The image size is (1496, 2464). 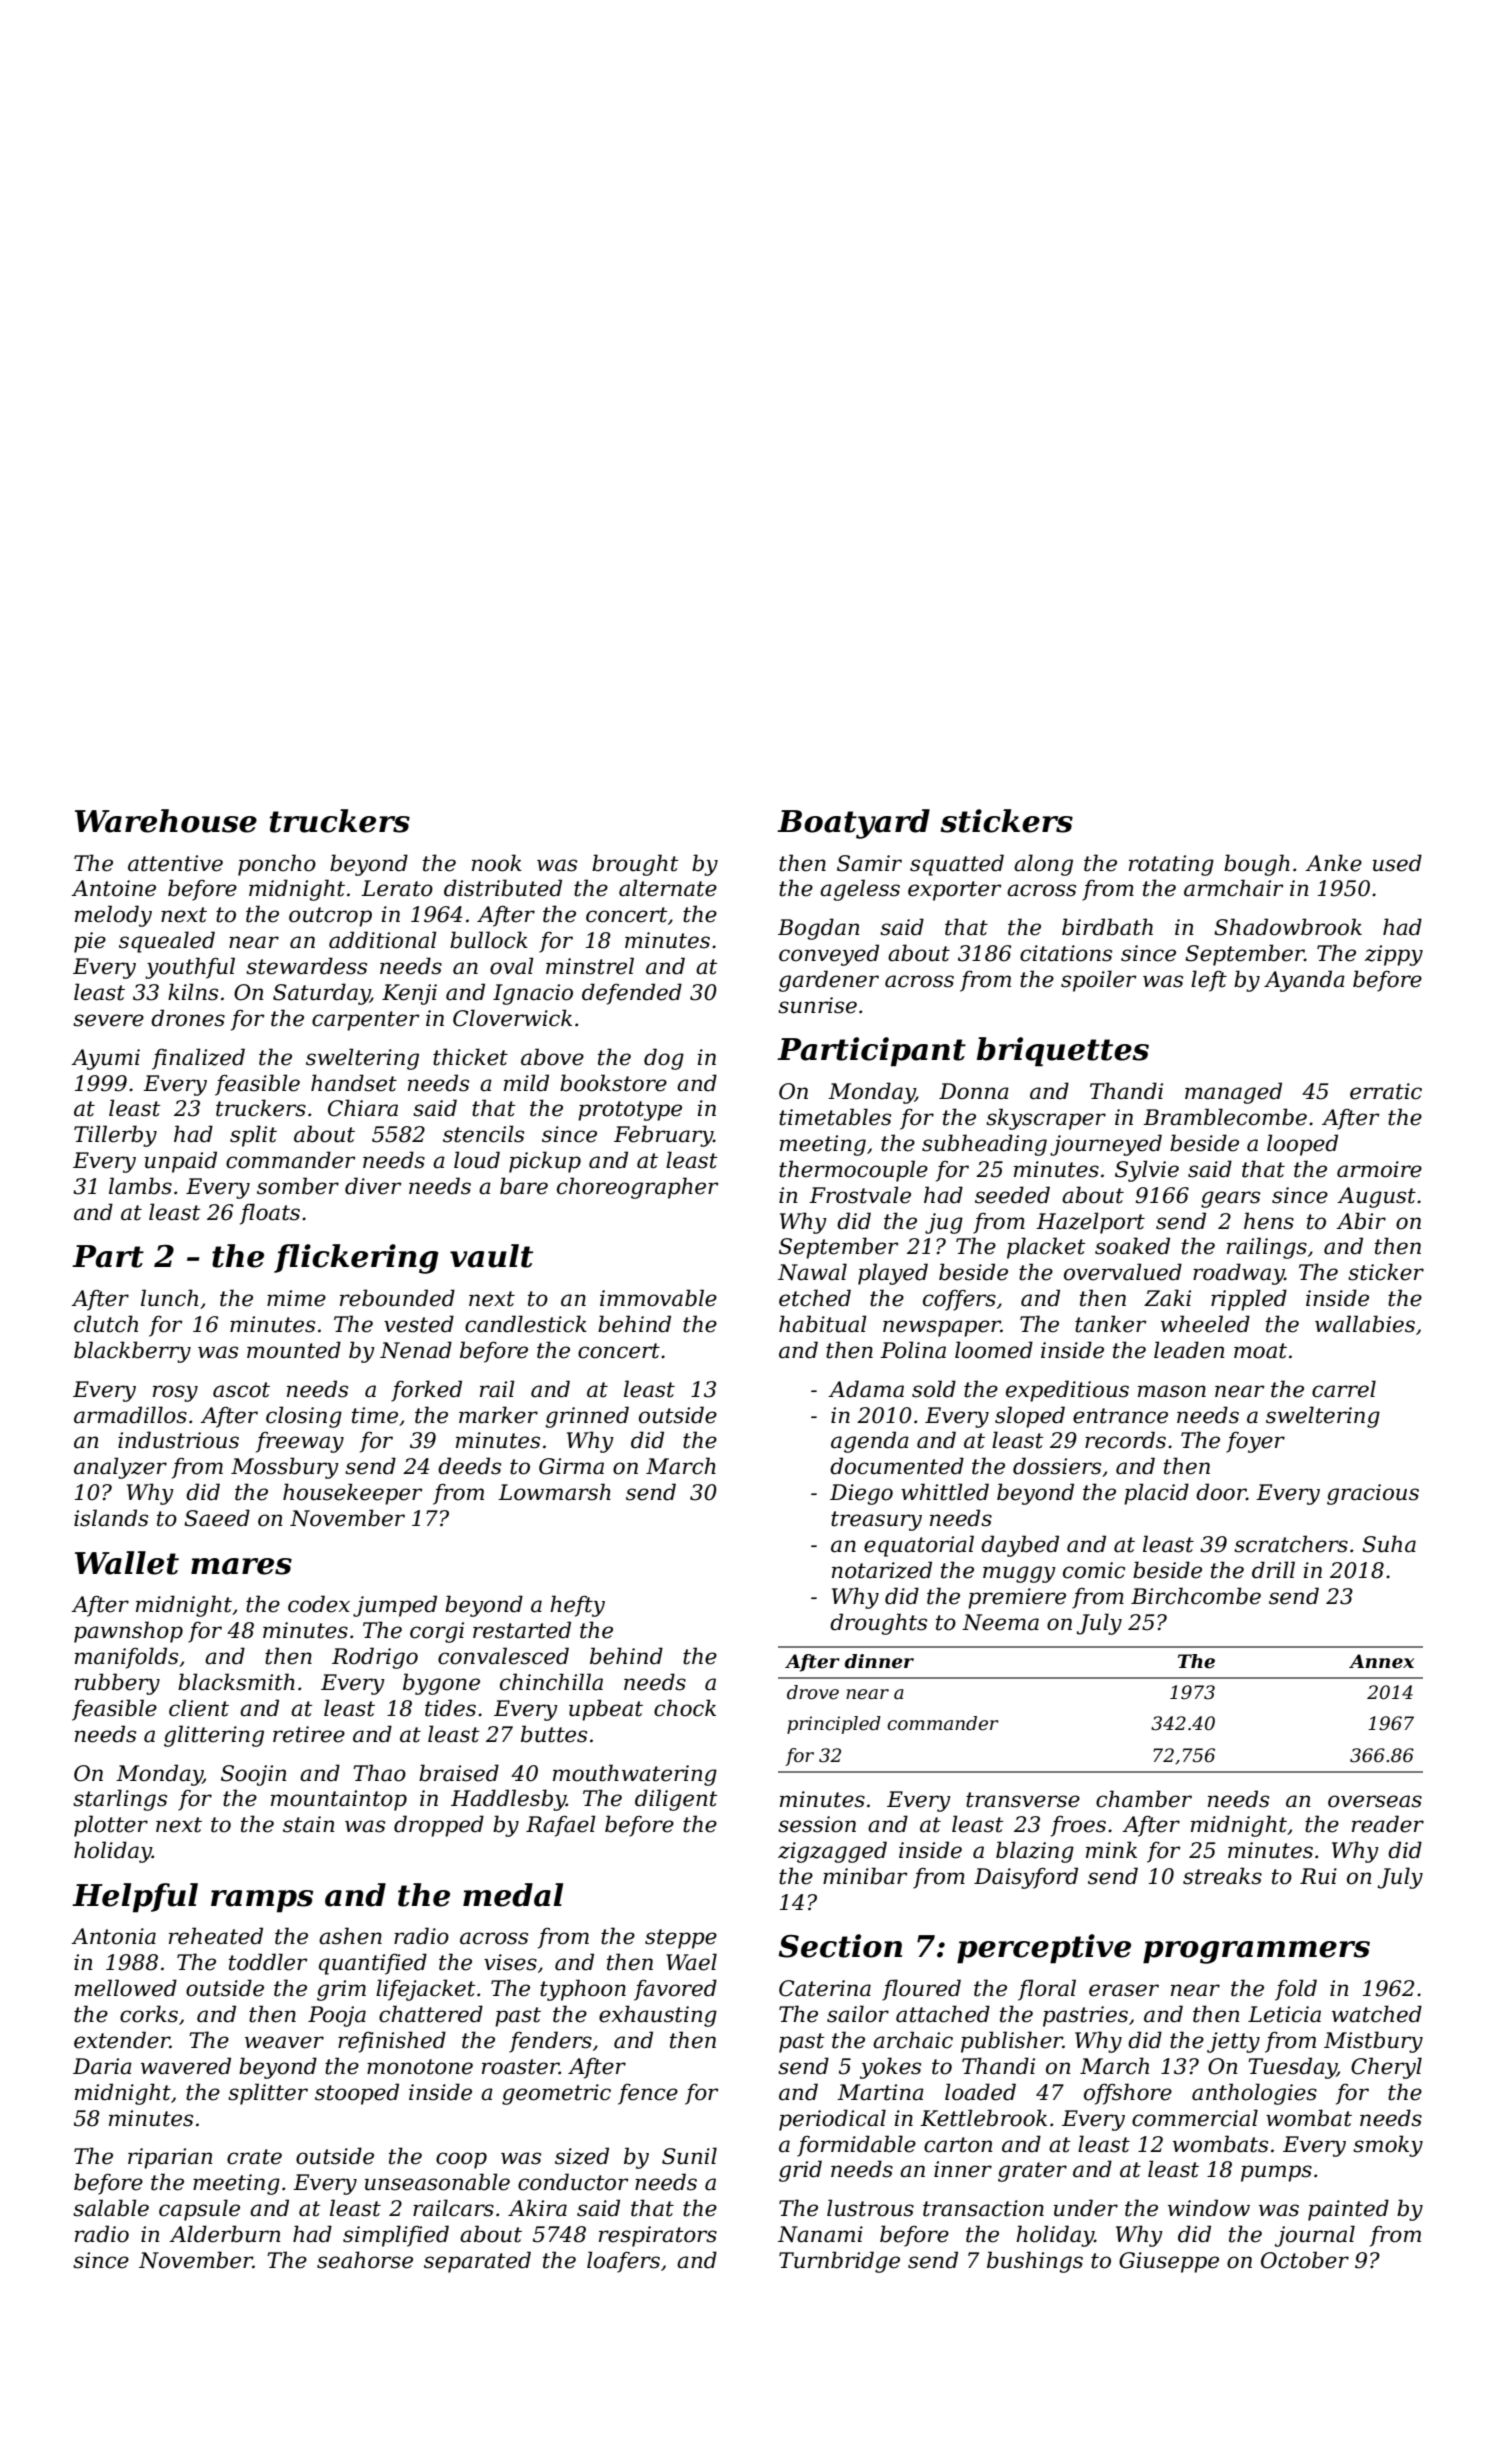 What do you see at coordinates (469, 1466) in the screenshot?
I see `deeds` at bounding box center [469, 1466].
